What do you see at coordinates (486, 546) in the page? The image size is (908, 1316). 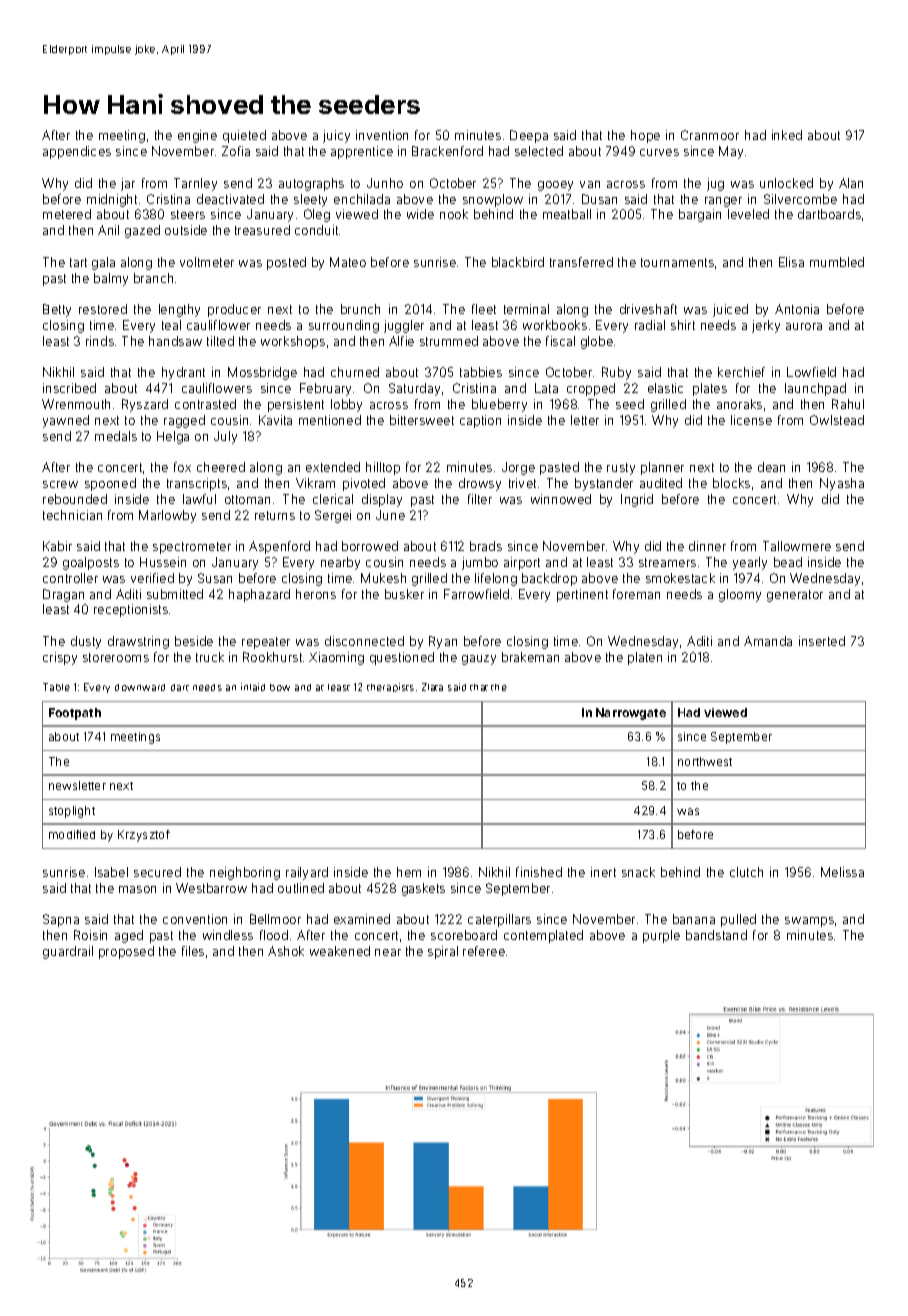 I see `brads` at bounding box center [486, 546].
